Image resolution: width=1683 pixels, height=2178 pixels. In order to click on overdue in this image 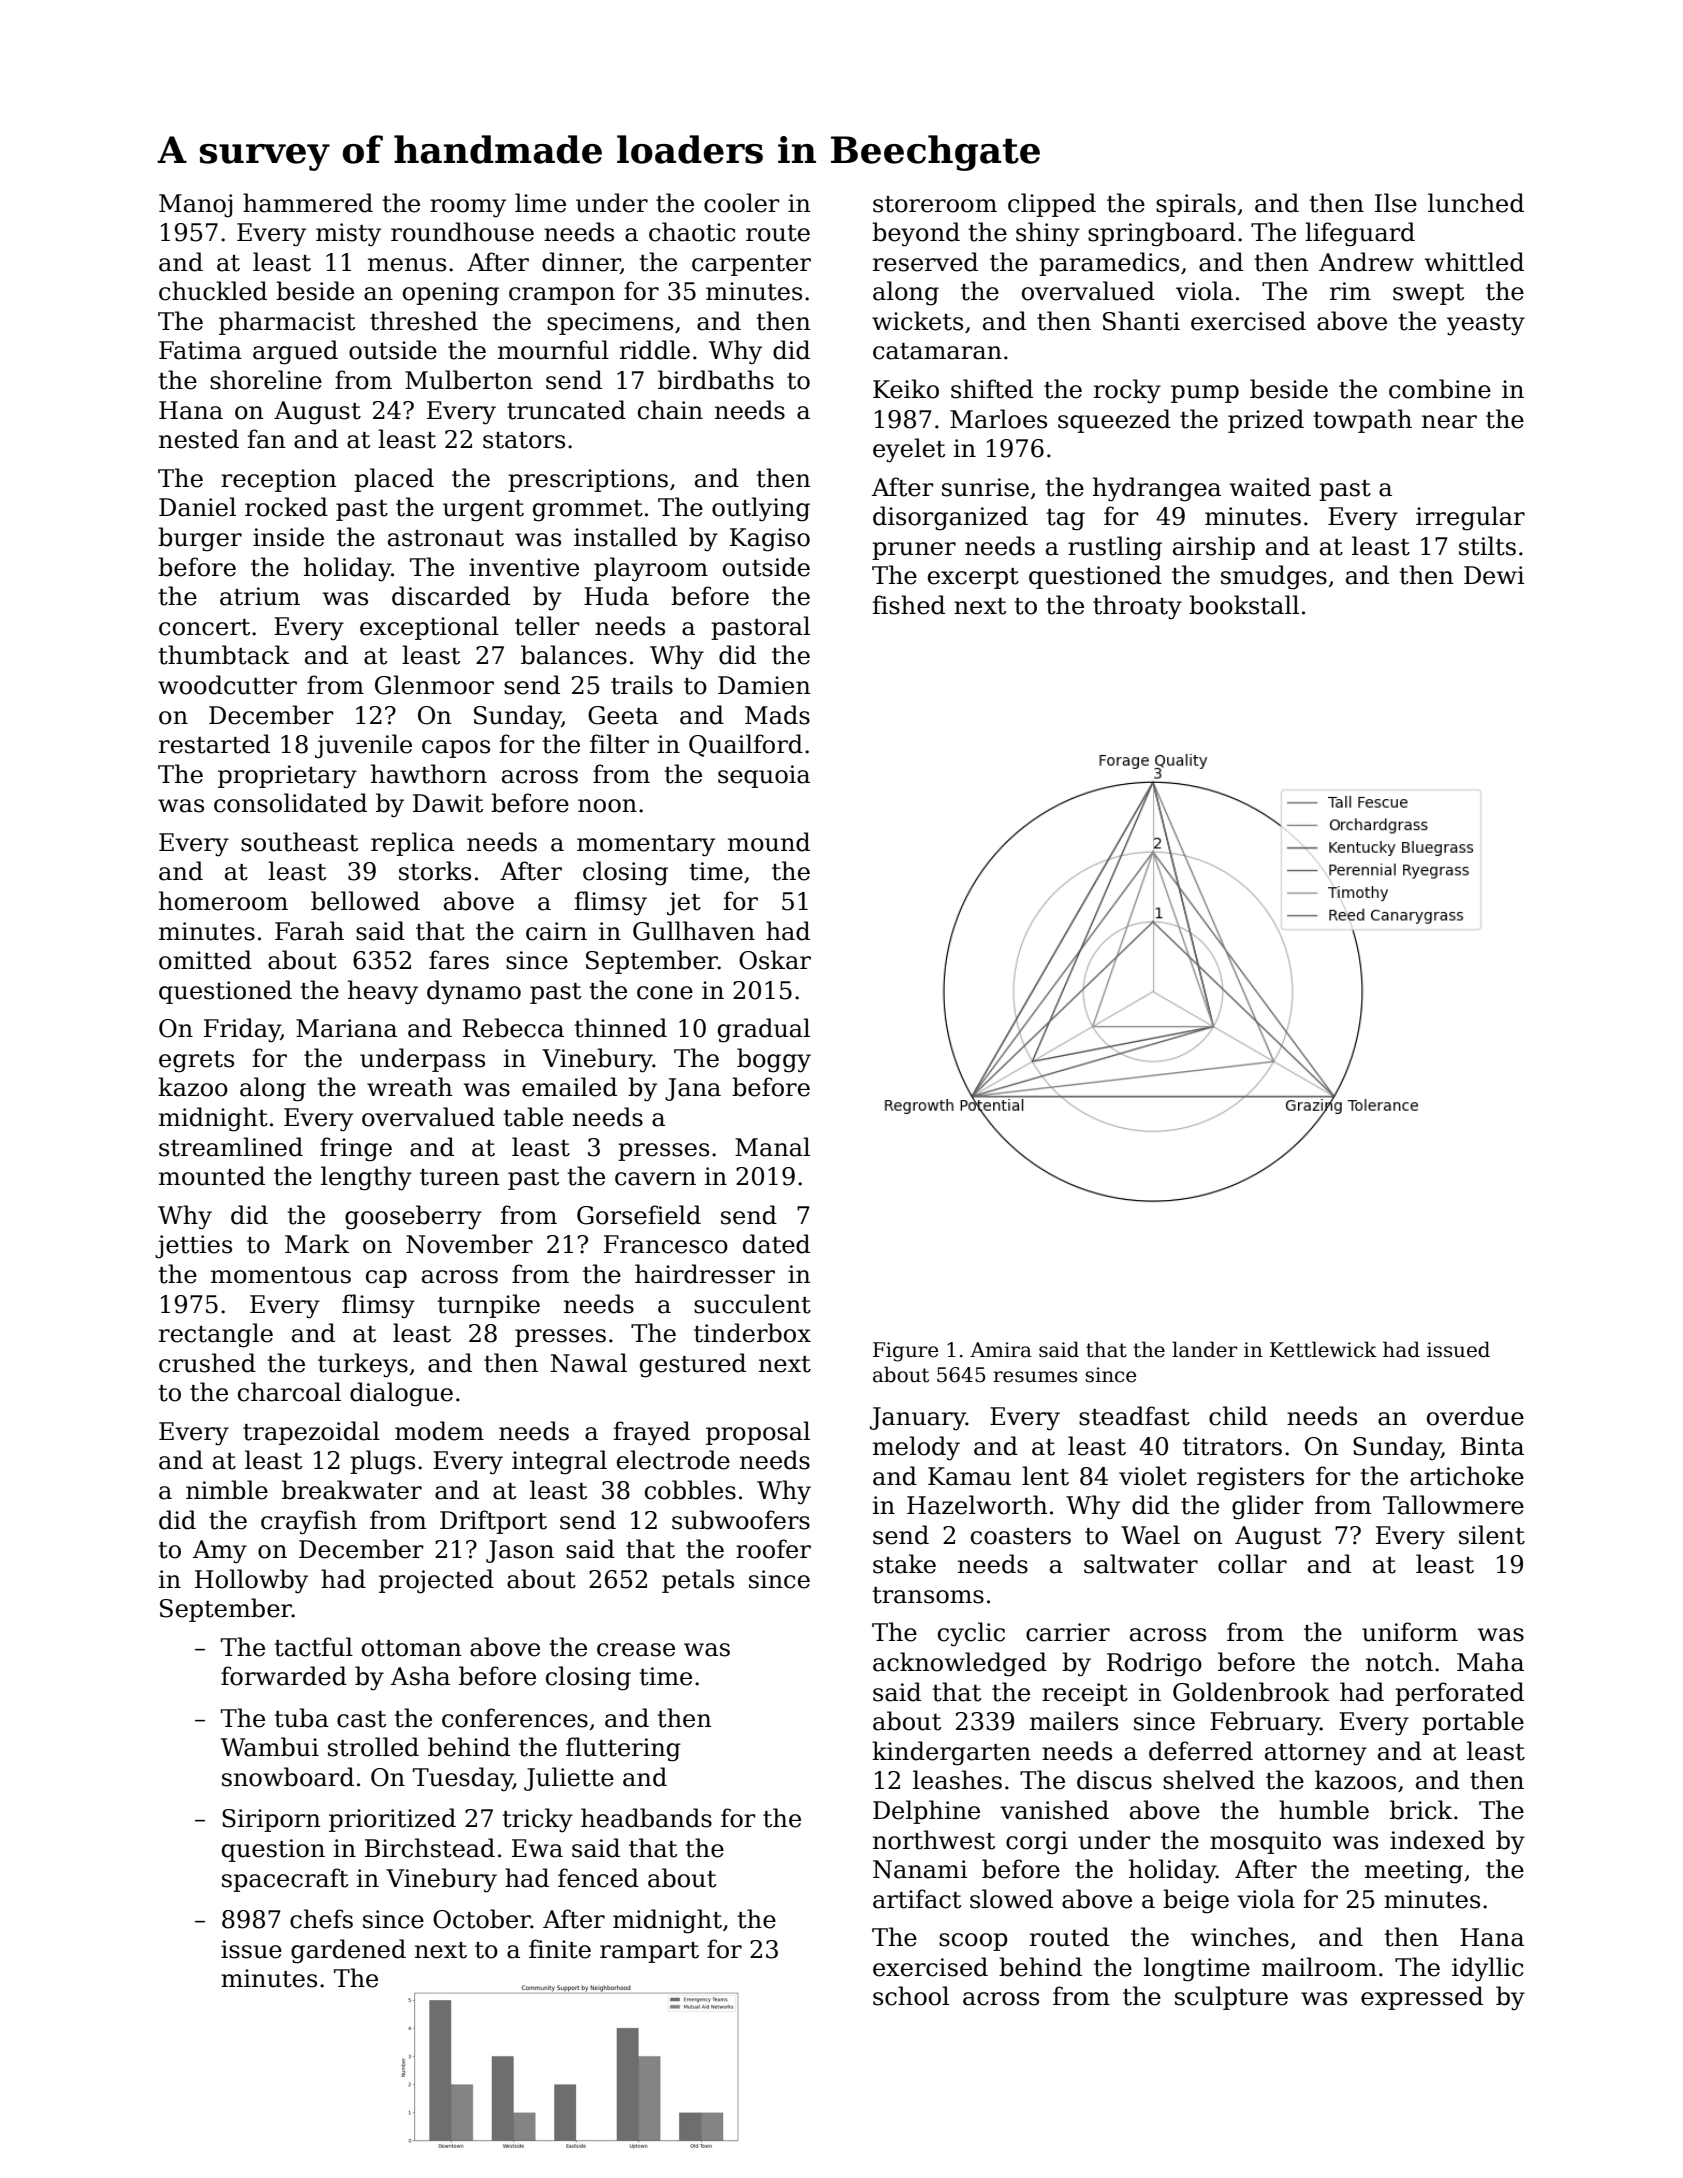, I will do `click(1475, 1416)`.
